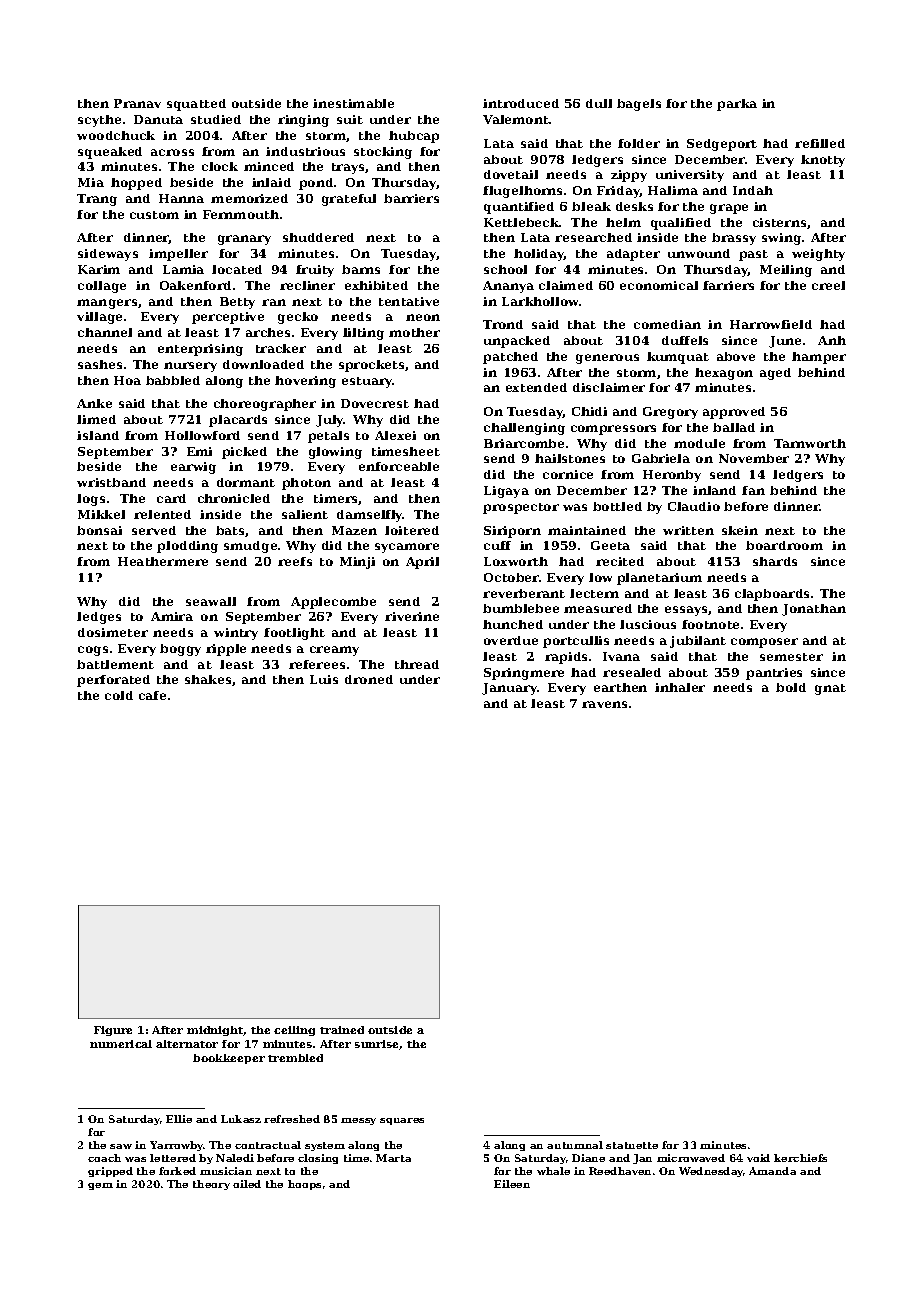 The image size is (924, 1308). Describe the element at coordinates (229, 1059) in the screenshot. I see `bookkeeper` at that location.
